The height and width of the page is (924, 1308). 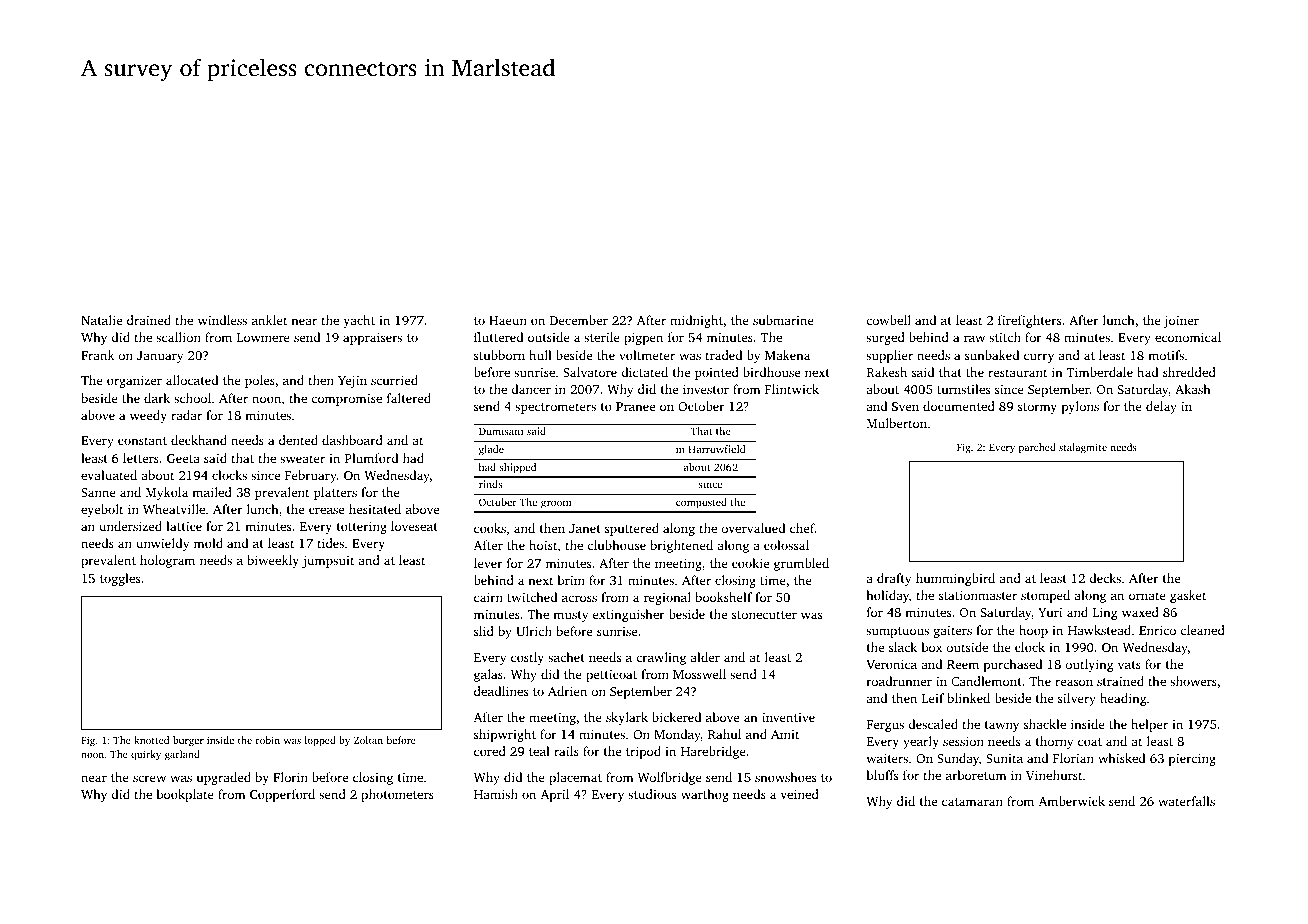 What do you see at coordinates (120, 579) in the page?
I see `toggles` at bounding box center [120, 579].
